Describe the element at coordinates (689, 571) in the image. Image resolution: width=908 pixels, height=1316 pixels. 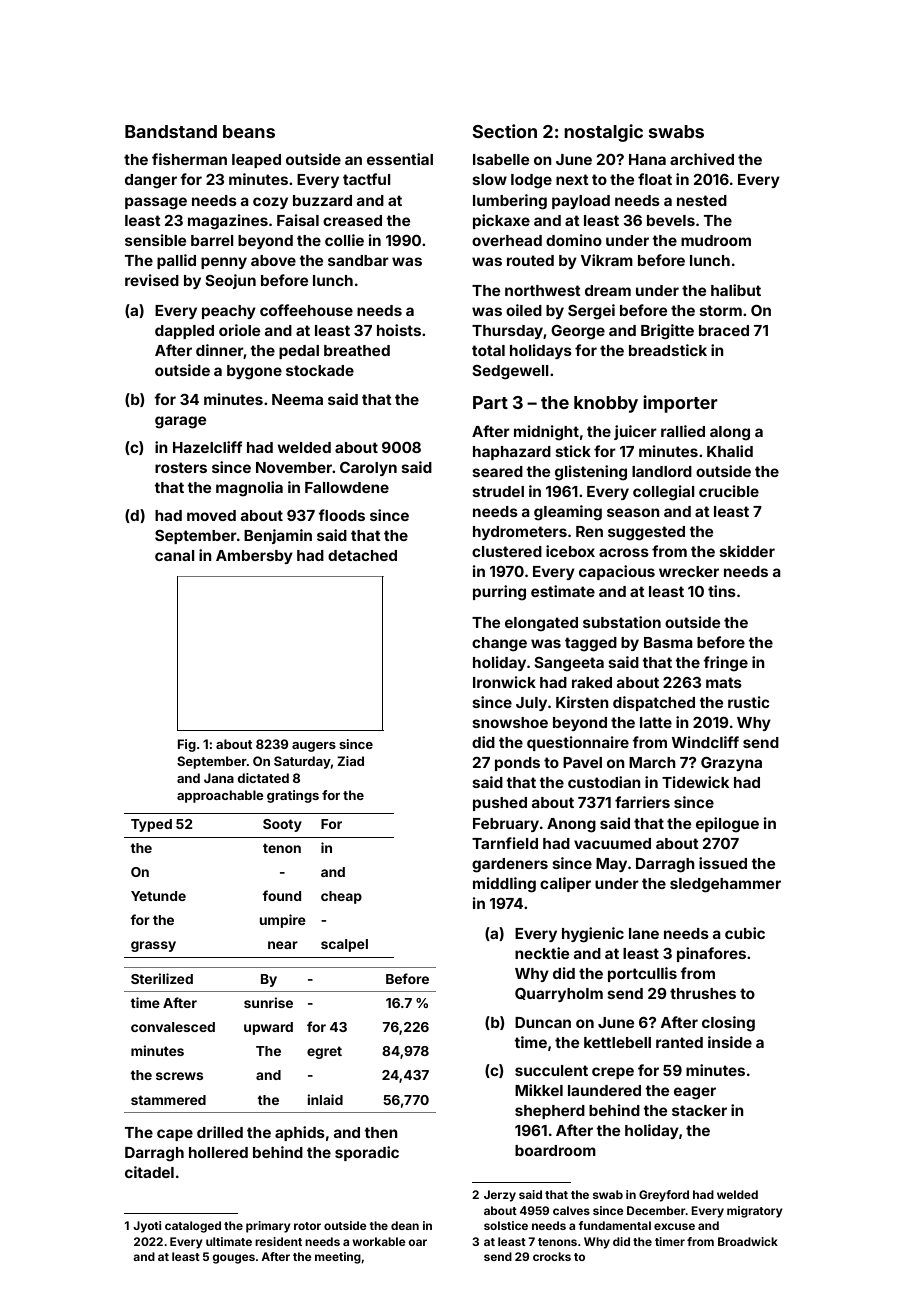
I see `wrecker` at that location.
